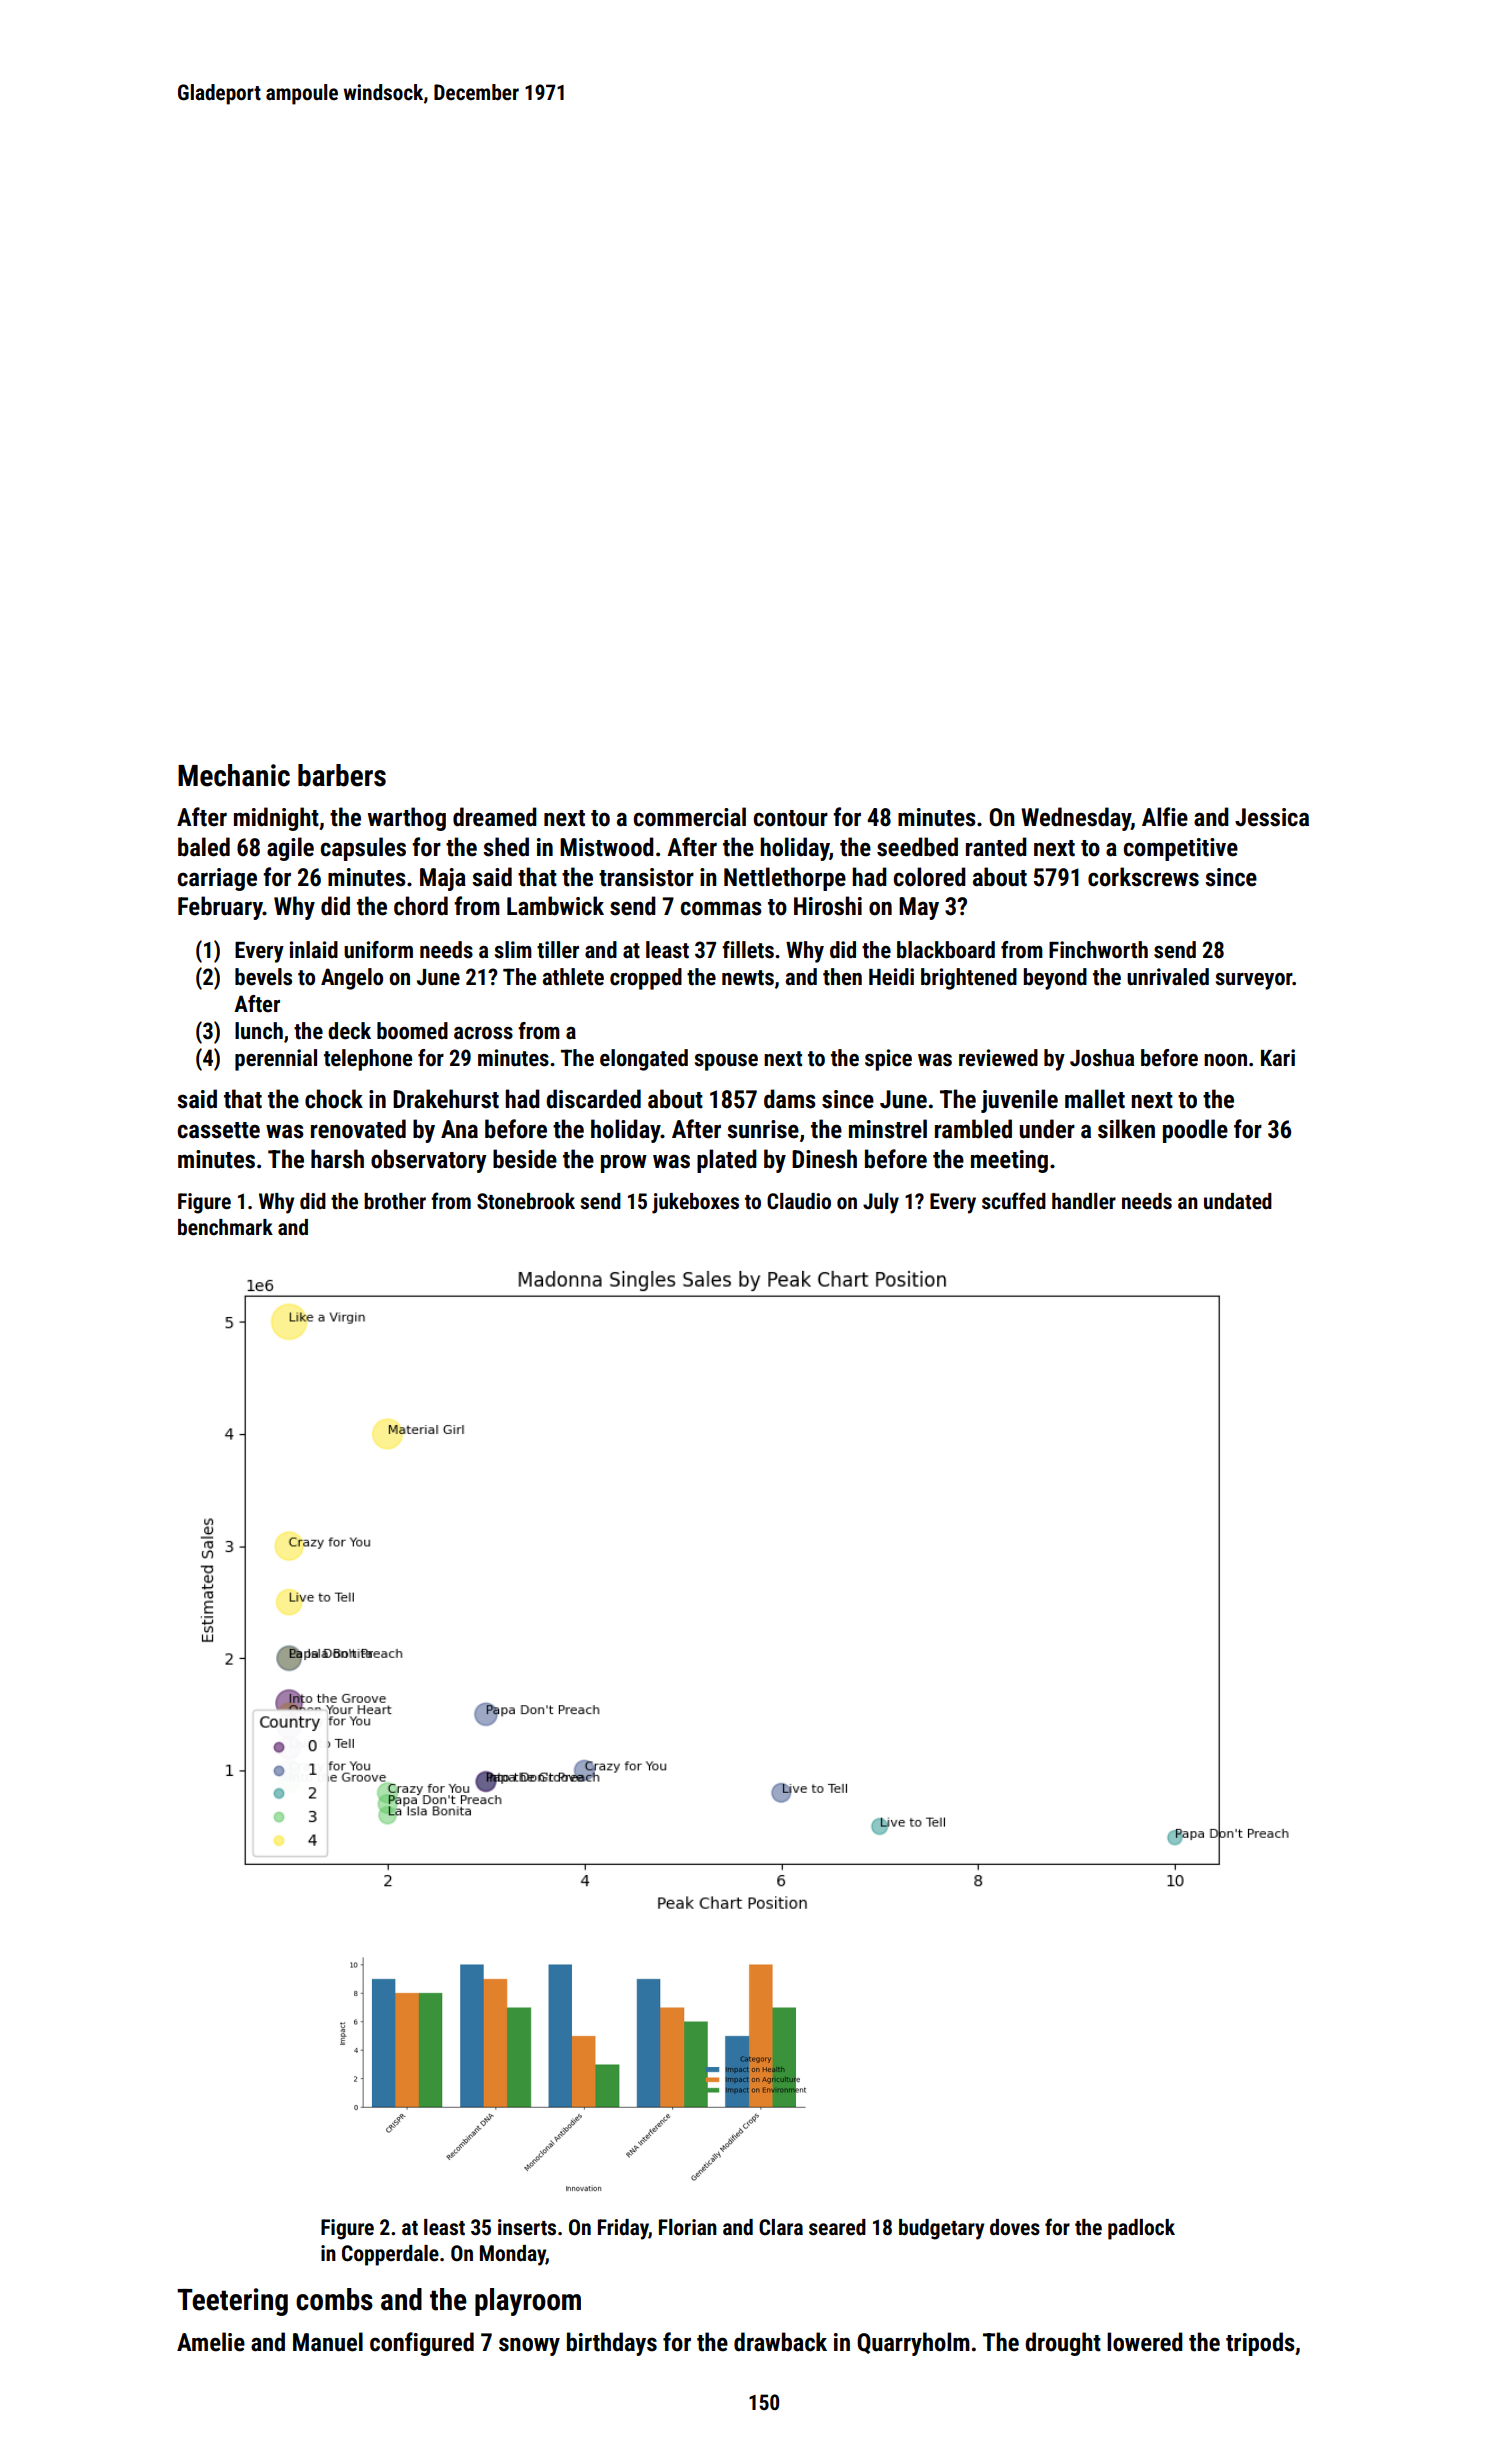 The width and height of the screenshot is (1496, 2464). Describe the element at coordinates (204, 847) in the screenshot. I see `baled` at that location.
